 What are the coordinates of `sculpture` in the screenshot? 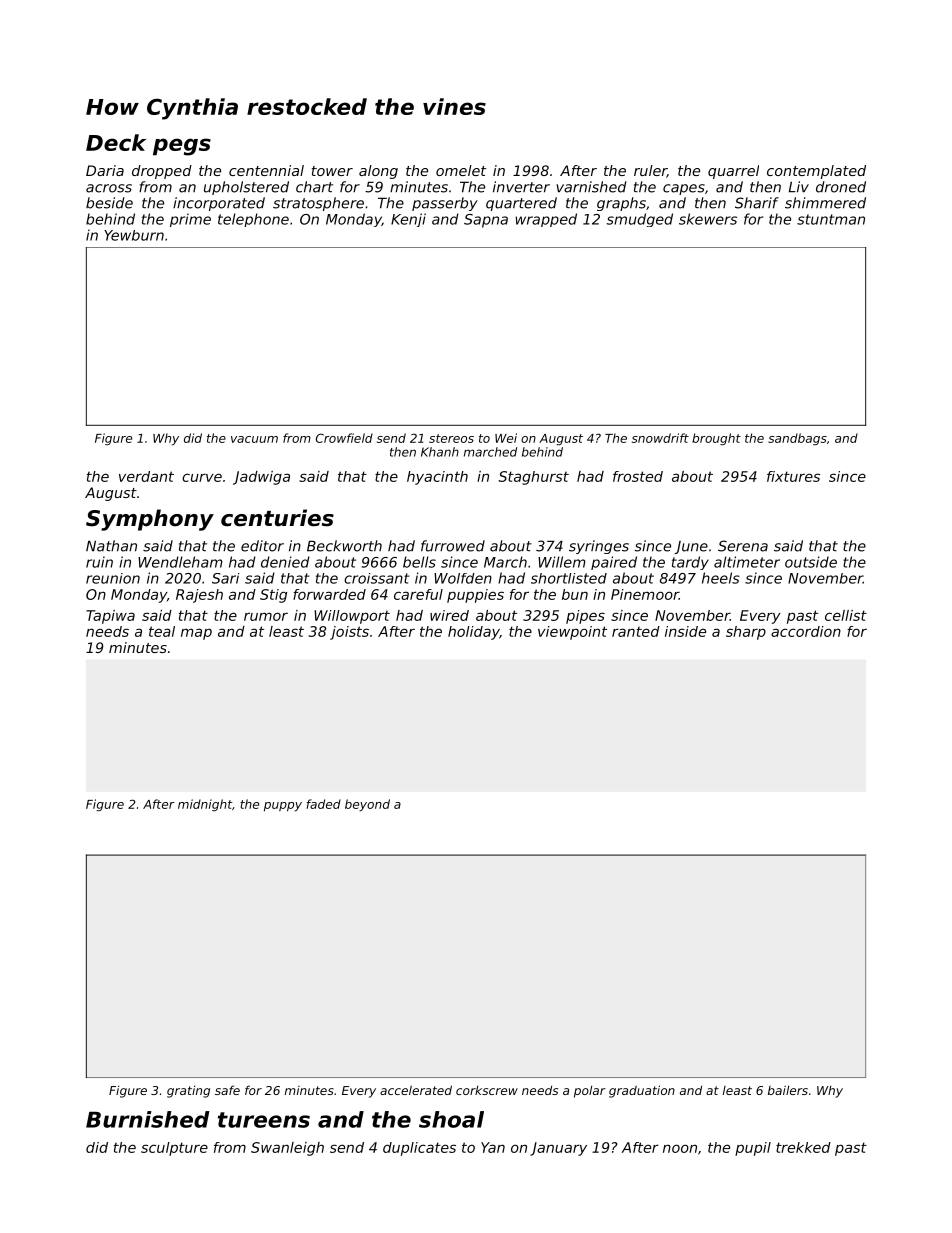 It's located at (174, 1149).
